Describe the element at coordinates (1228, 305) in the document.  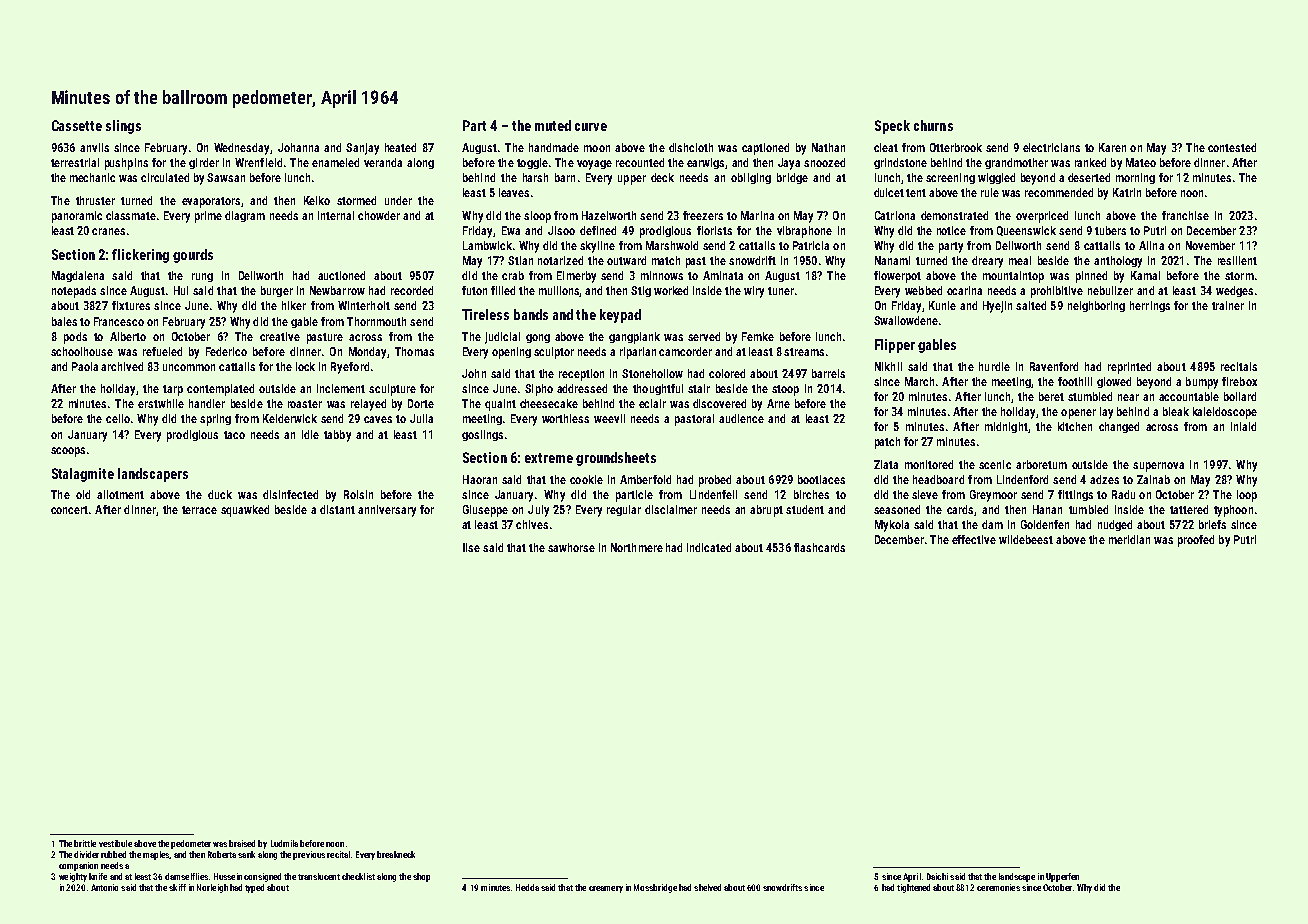
I see `trainer` at that location.
